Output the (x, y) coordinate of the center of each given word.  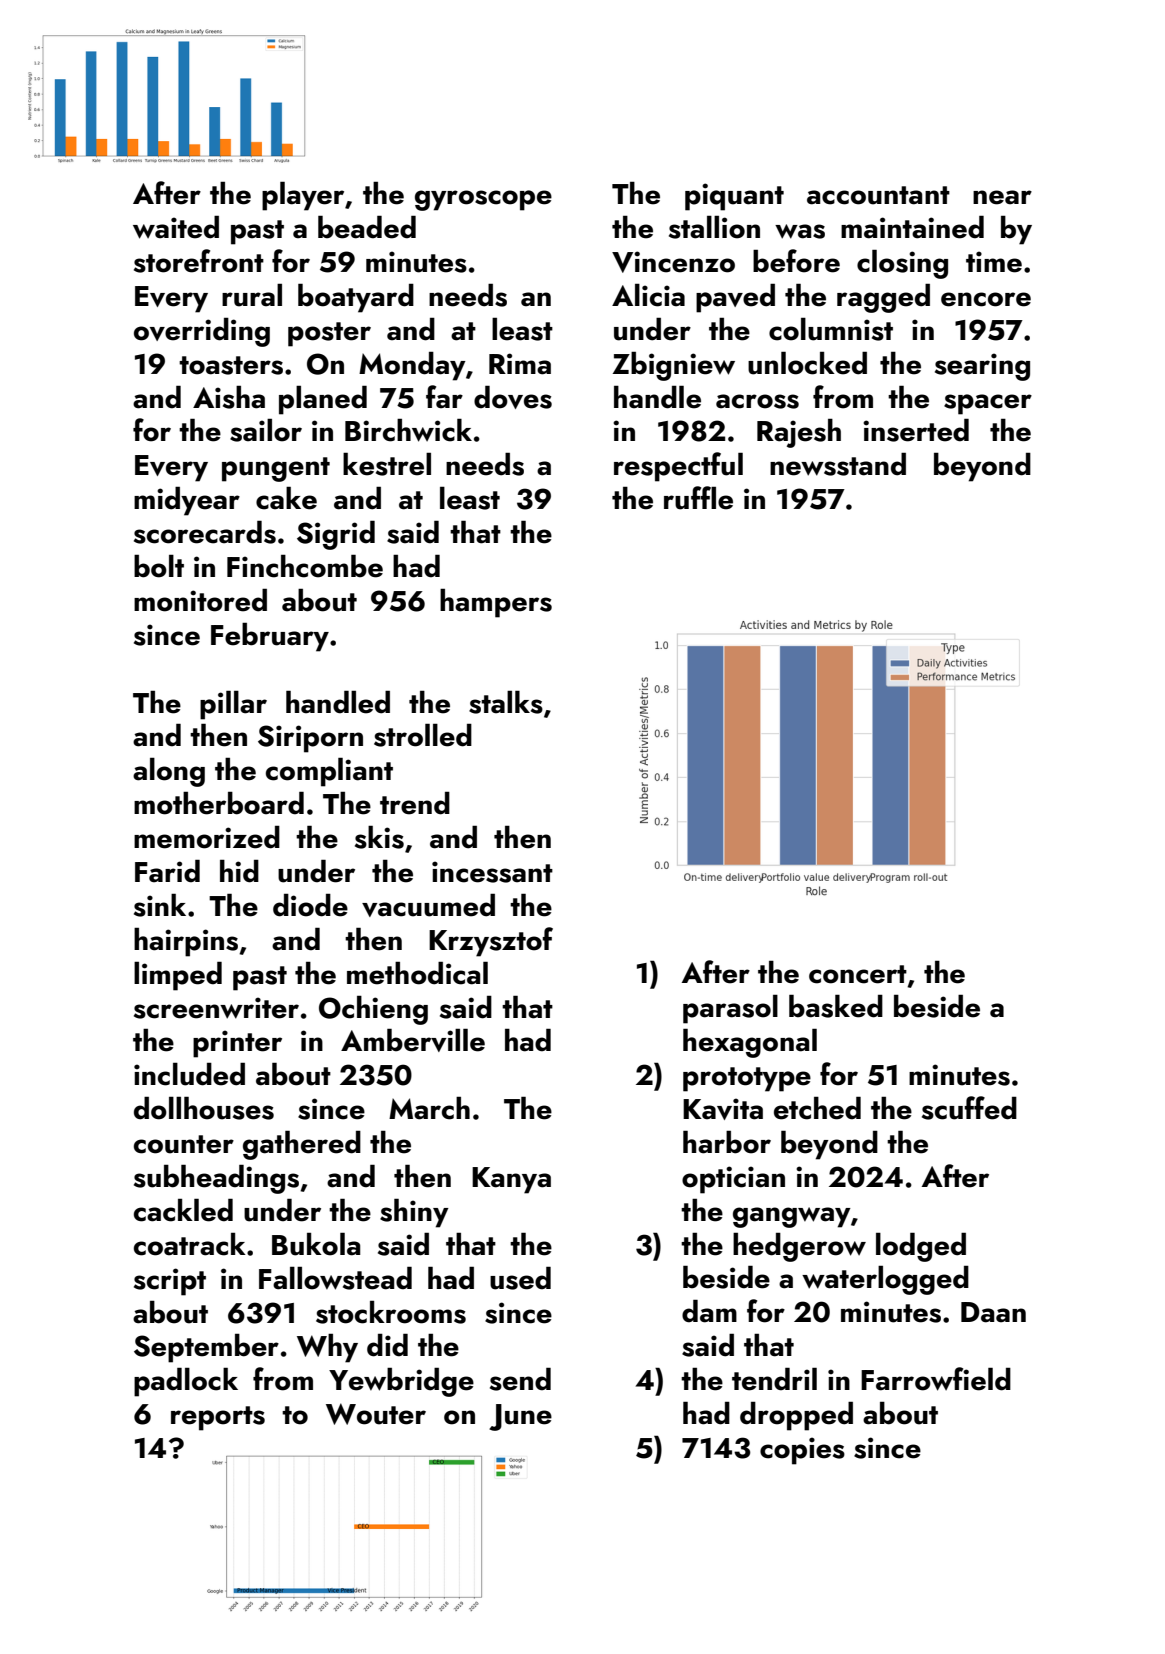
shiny (414, 1213)
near (1002, 197)
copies (802, 1451)
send (520, 1379)
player (303, 196)
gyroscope (483, 200)
